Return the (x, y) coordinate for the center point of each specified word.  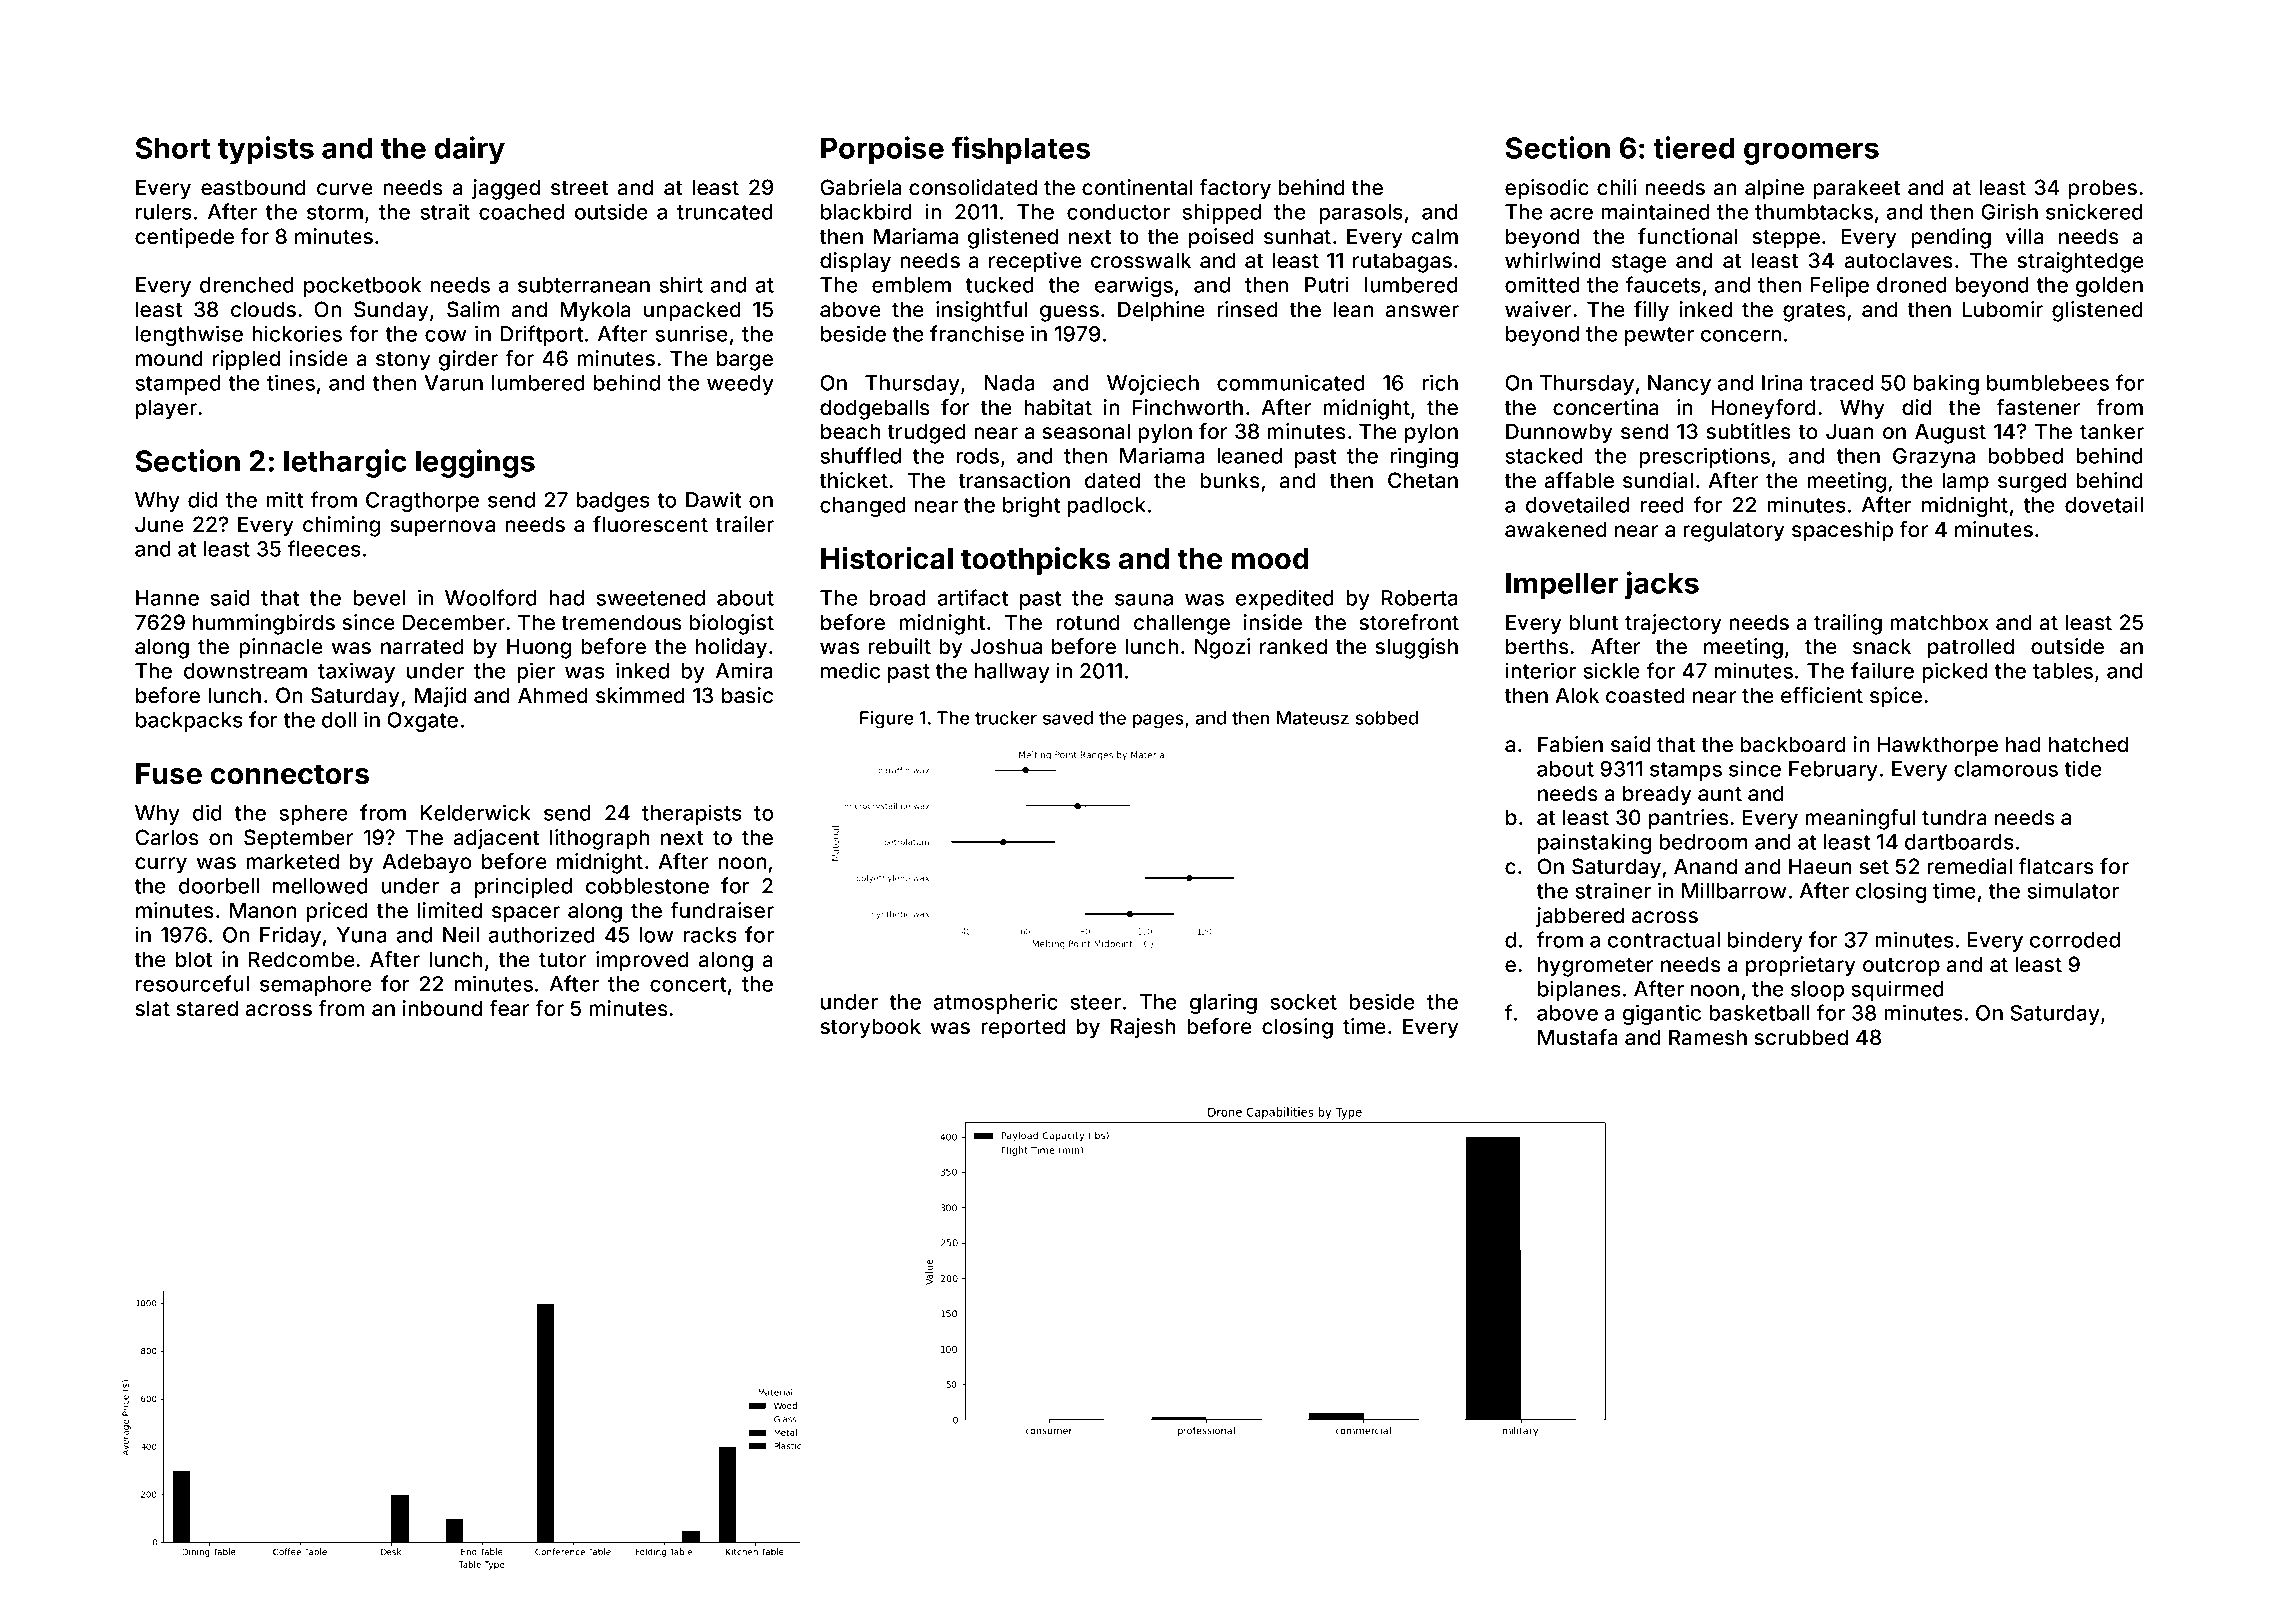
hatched (2088, 744)
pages (1158, 721)
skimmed (640, 695)
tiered (1694, 147)
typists (266, 150)
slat (152, 1008)
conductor (1118, 212)
